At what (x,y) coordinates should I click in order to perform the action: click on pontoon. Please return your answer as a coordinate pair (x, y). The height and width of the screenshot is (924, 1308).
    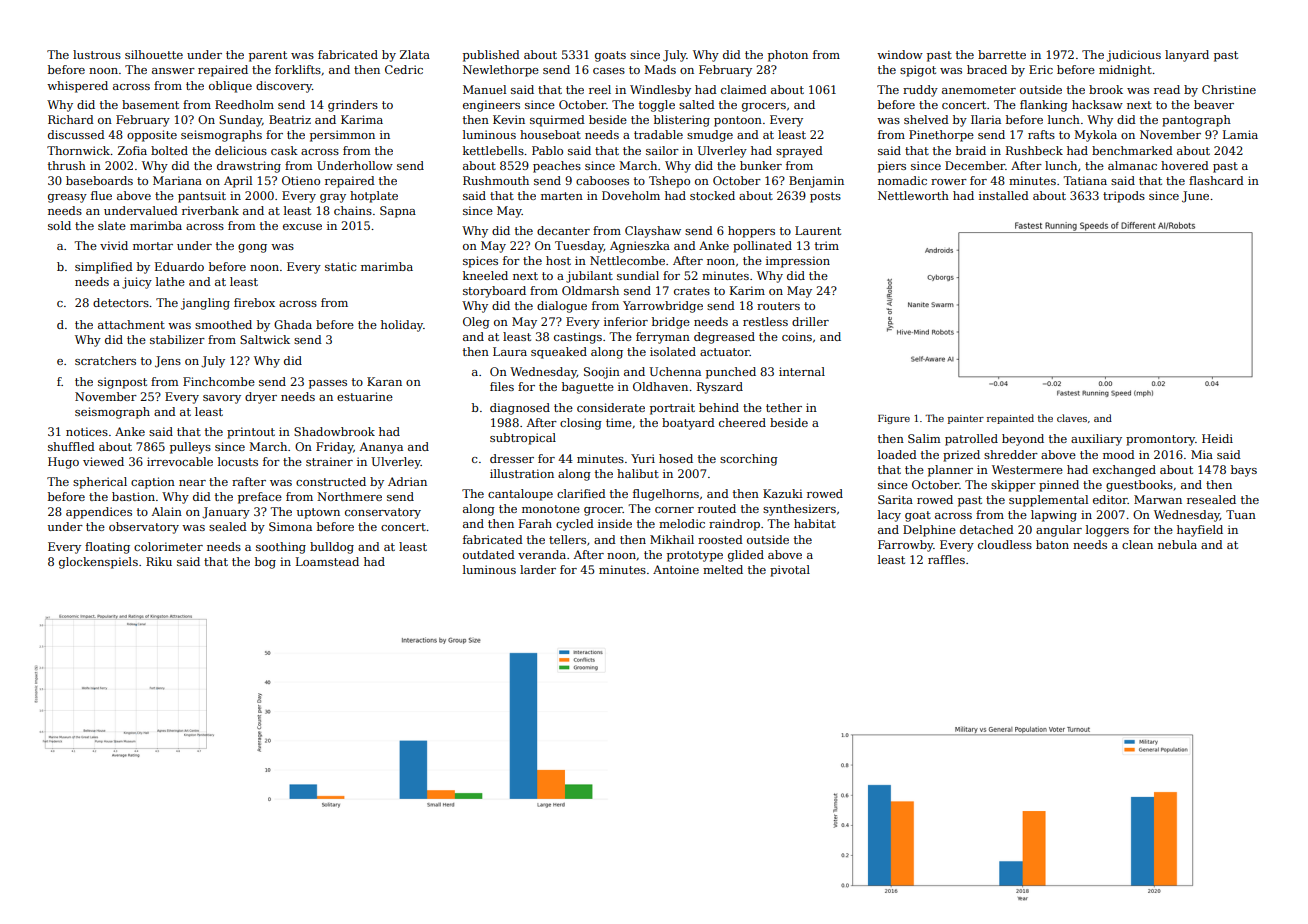
    Looking at the image, I should click on (738, 121).
